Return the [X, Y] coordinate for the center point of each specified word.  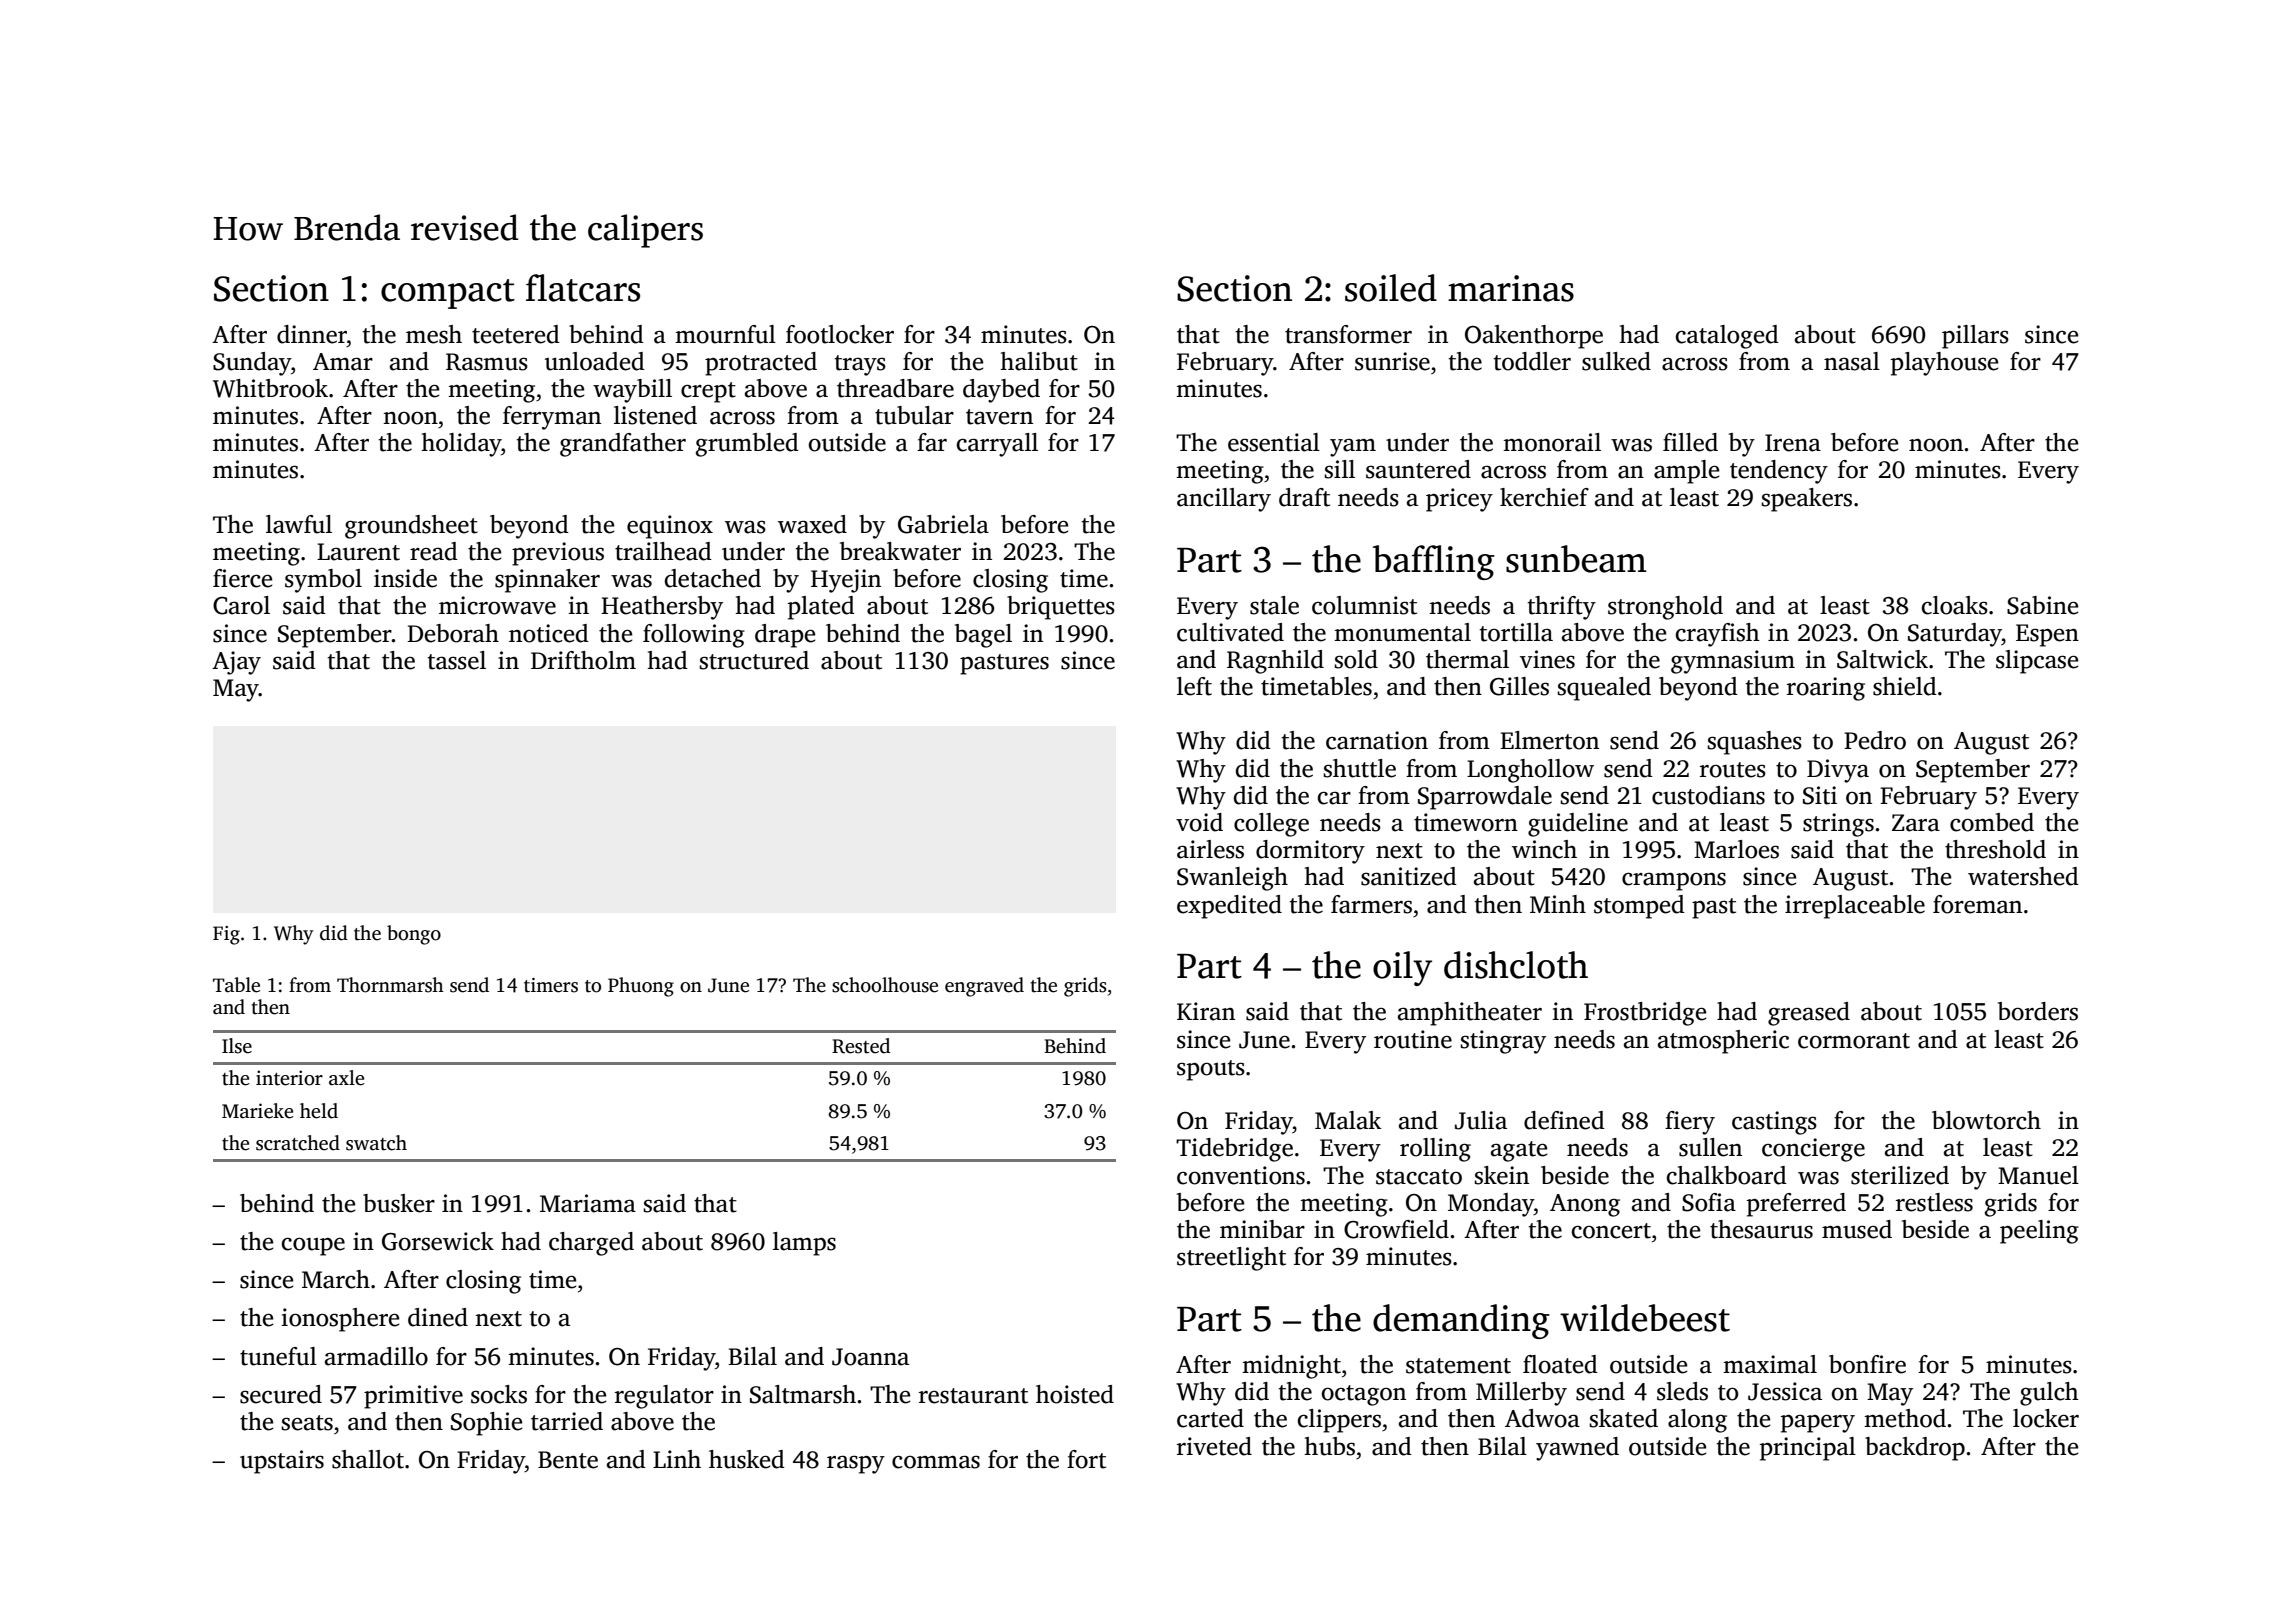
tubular [914, 415]
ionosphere [340, 1320]
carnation [1377, 740]
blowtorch [1986, 1120]
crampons [1674, 881]
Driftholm [583, 660]
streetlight [1231, 1259]
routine [1413, 1039]
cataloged [1727, 337]
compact [448, 294]
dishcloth [1516, 965]
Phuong [641, 987]
